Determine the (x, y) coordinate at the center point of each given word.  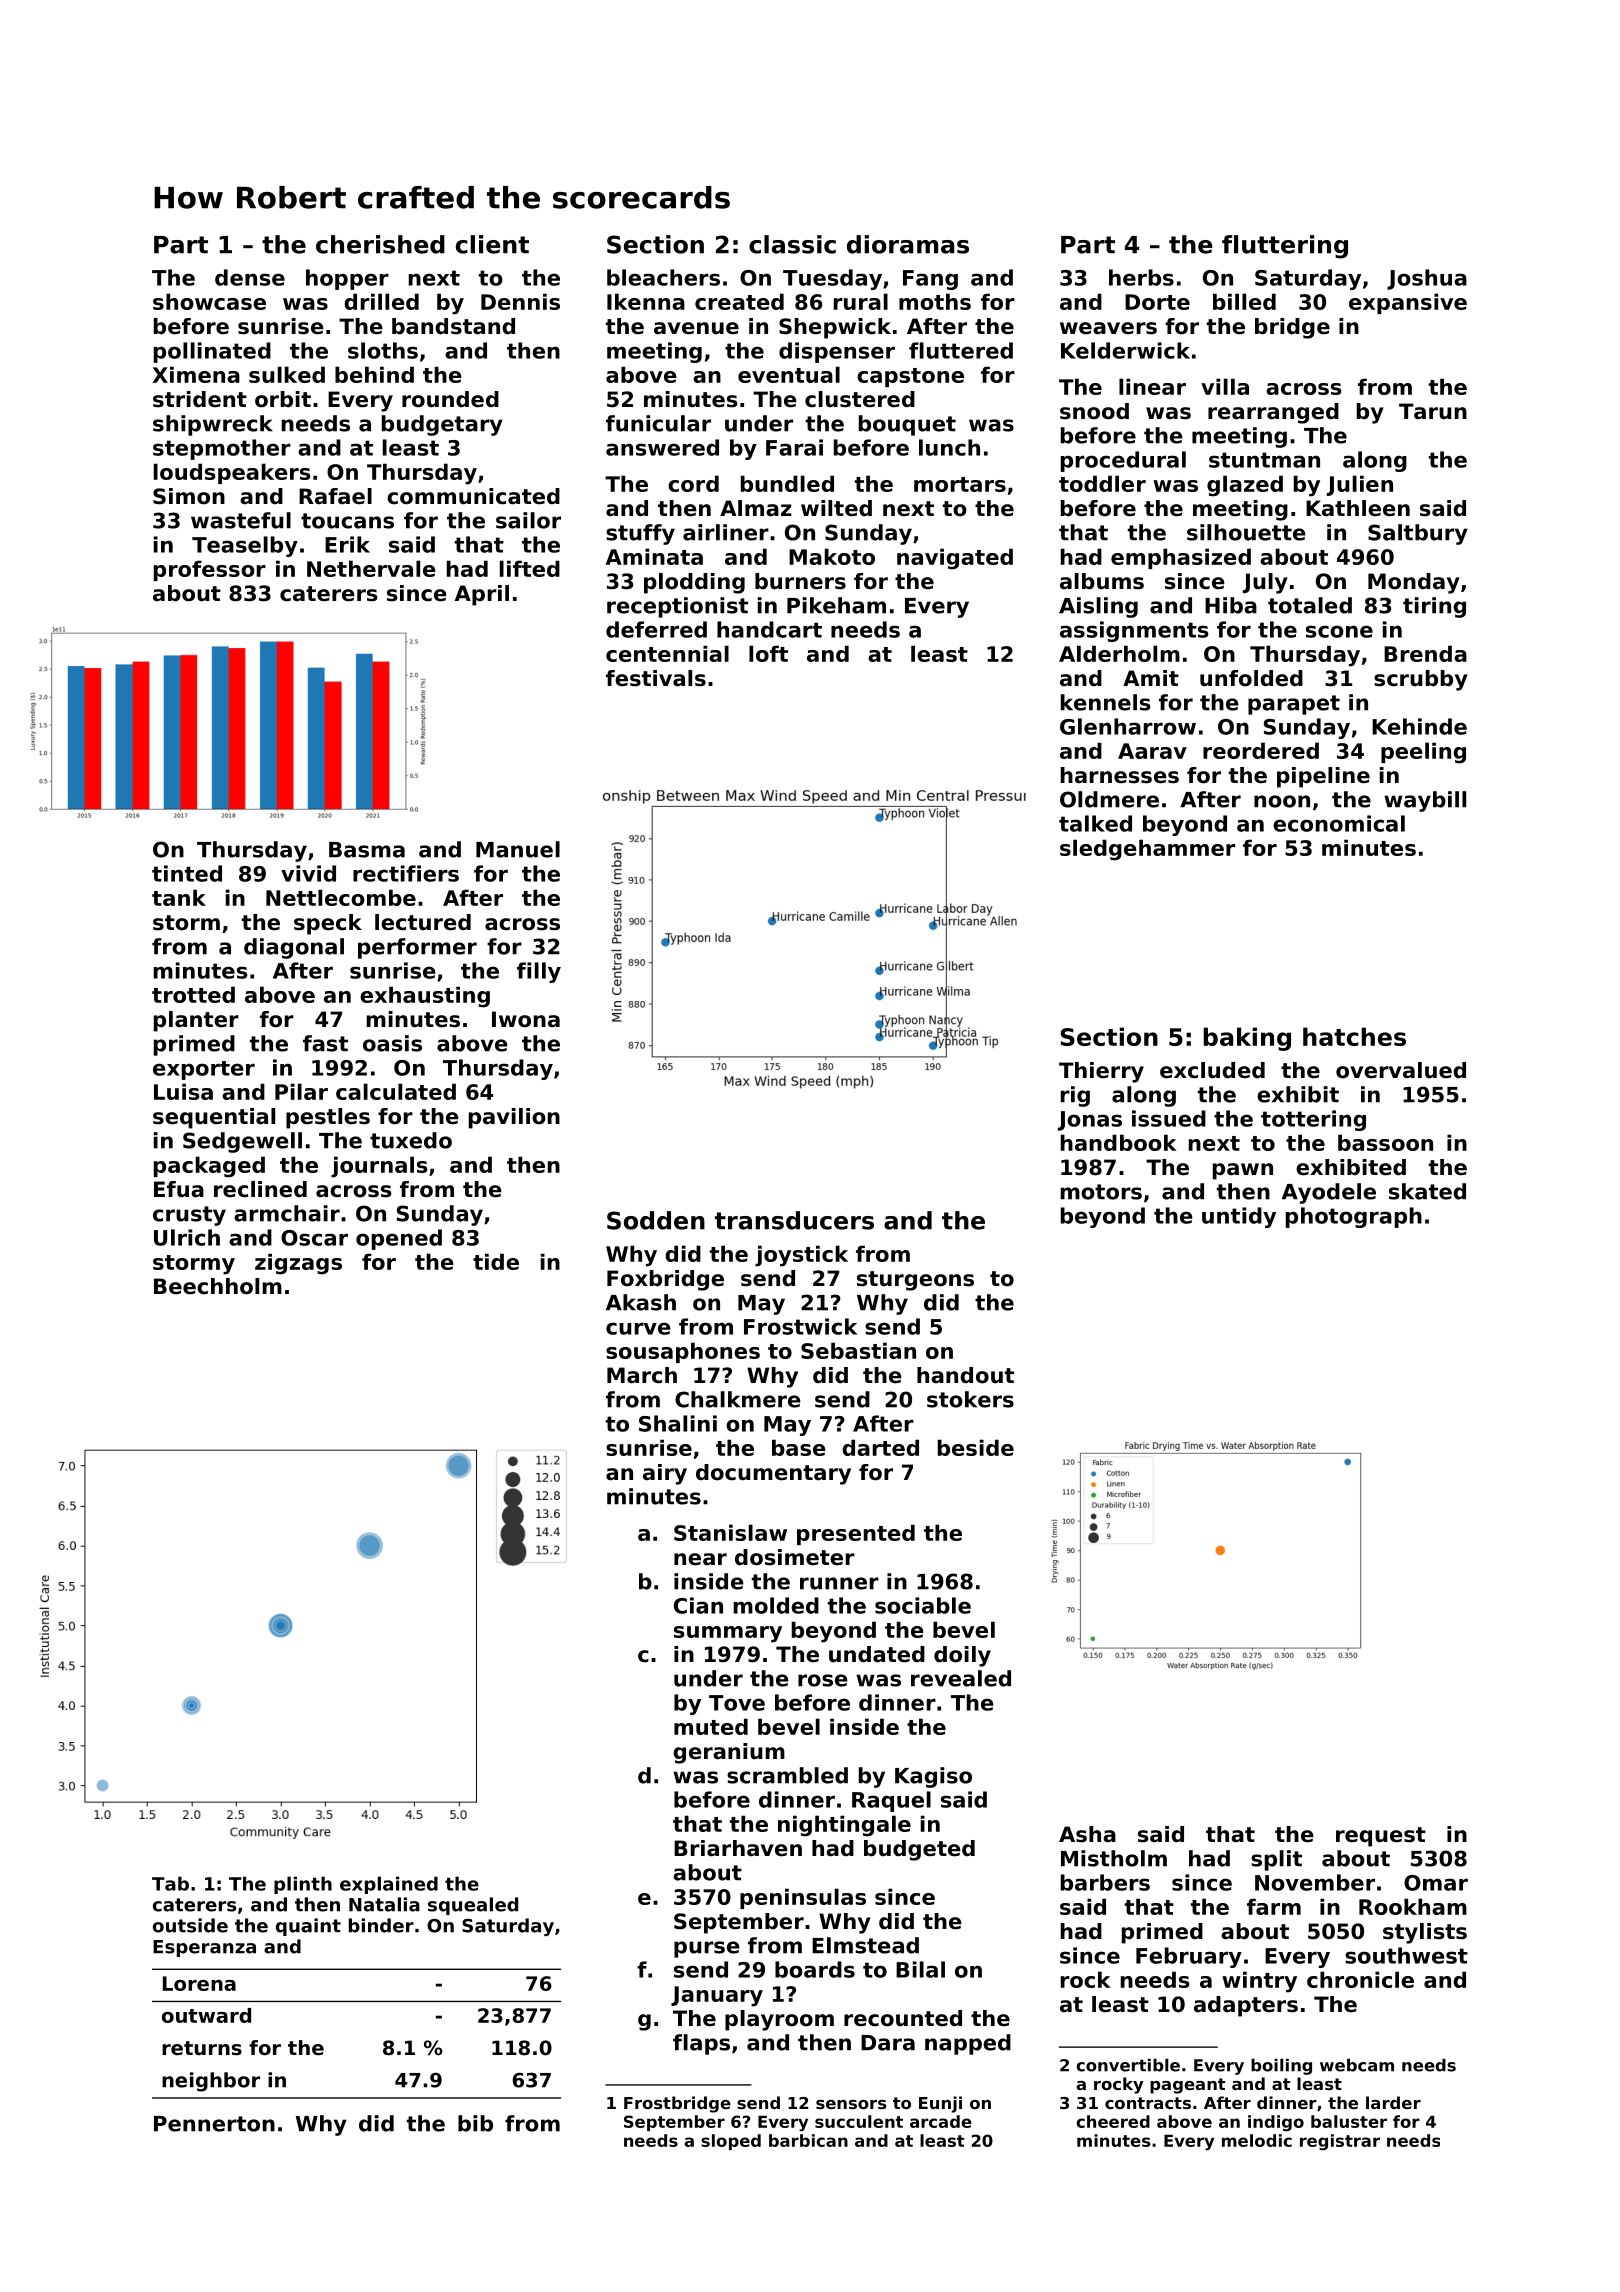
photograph (1354, 1217)
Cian (698, 1605)
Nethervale (371, 568)
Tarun (1433, 411)
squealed (473, 1906)
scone (1339, 631)
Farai (794, 447)
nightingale (844, 1826)
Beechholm (218, 1286)
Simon (189, 496)
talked (1095, 823)
